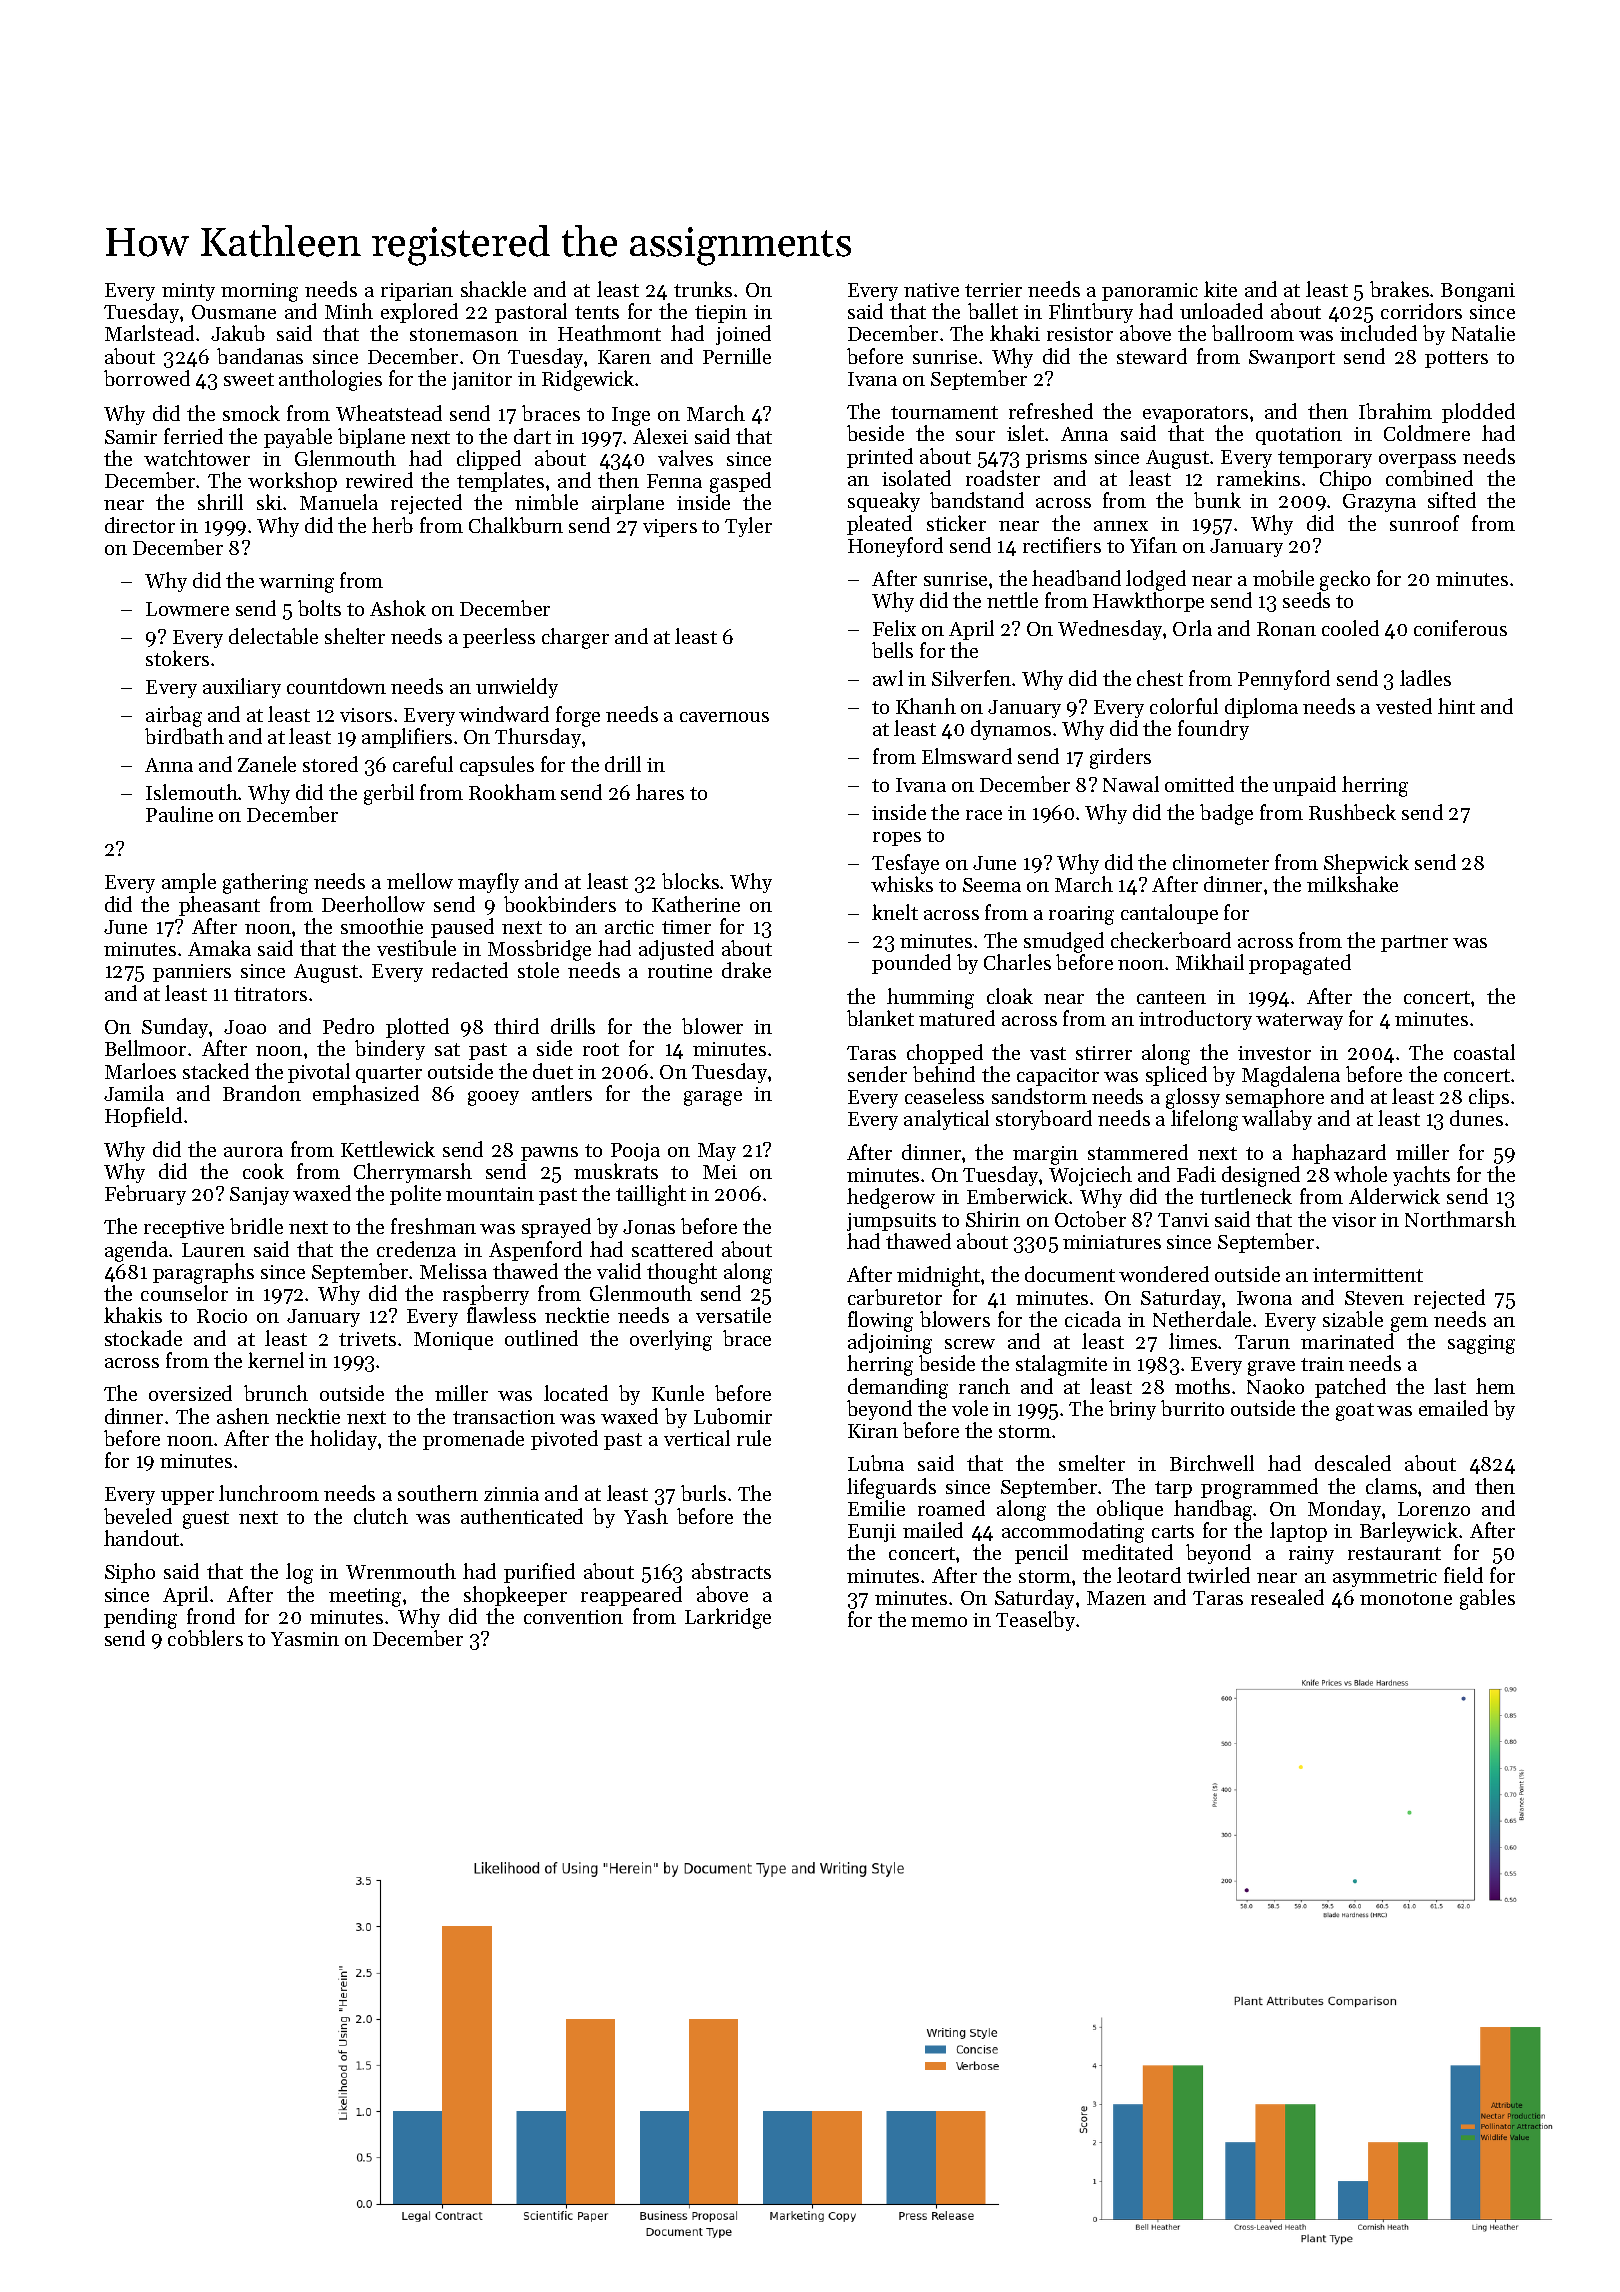 The image size is (1620, 2292). Describe the element at coordinates (205, 1638) in the screenshot. I see `cobblers` at that location.
